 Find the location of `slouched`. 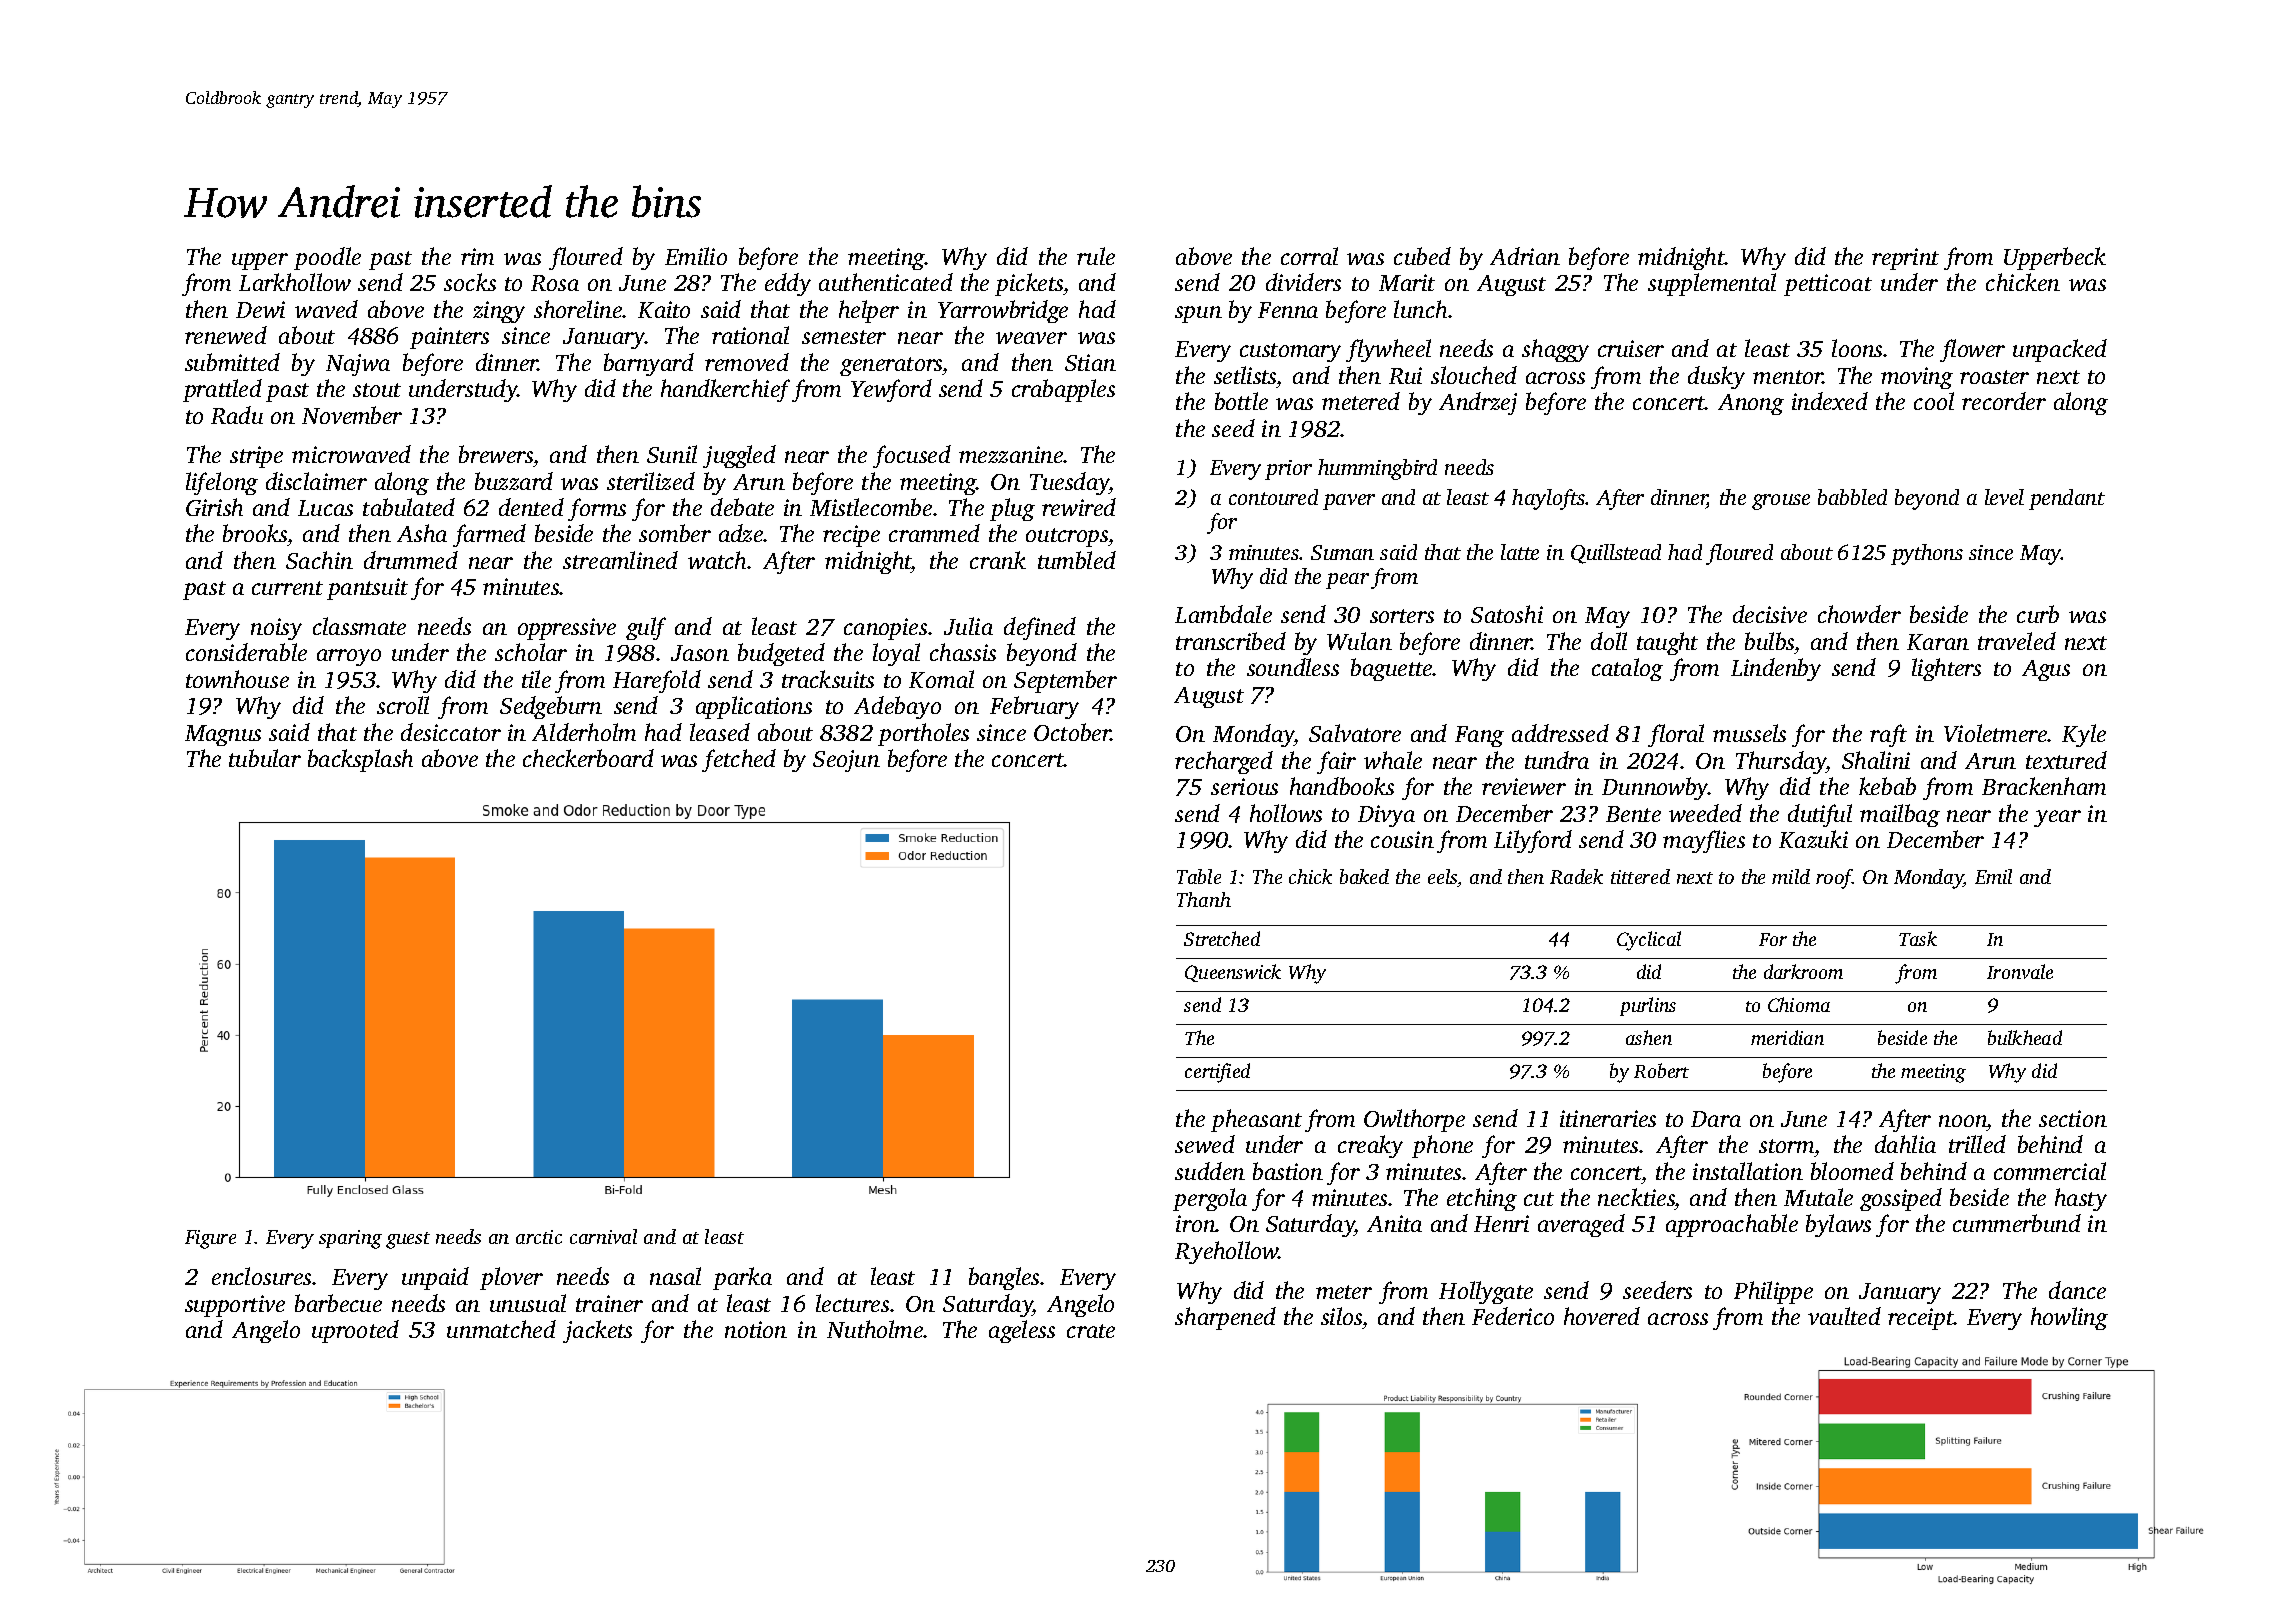

slouched is located at coordinates (1474, 375).
